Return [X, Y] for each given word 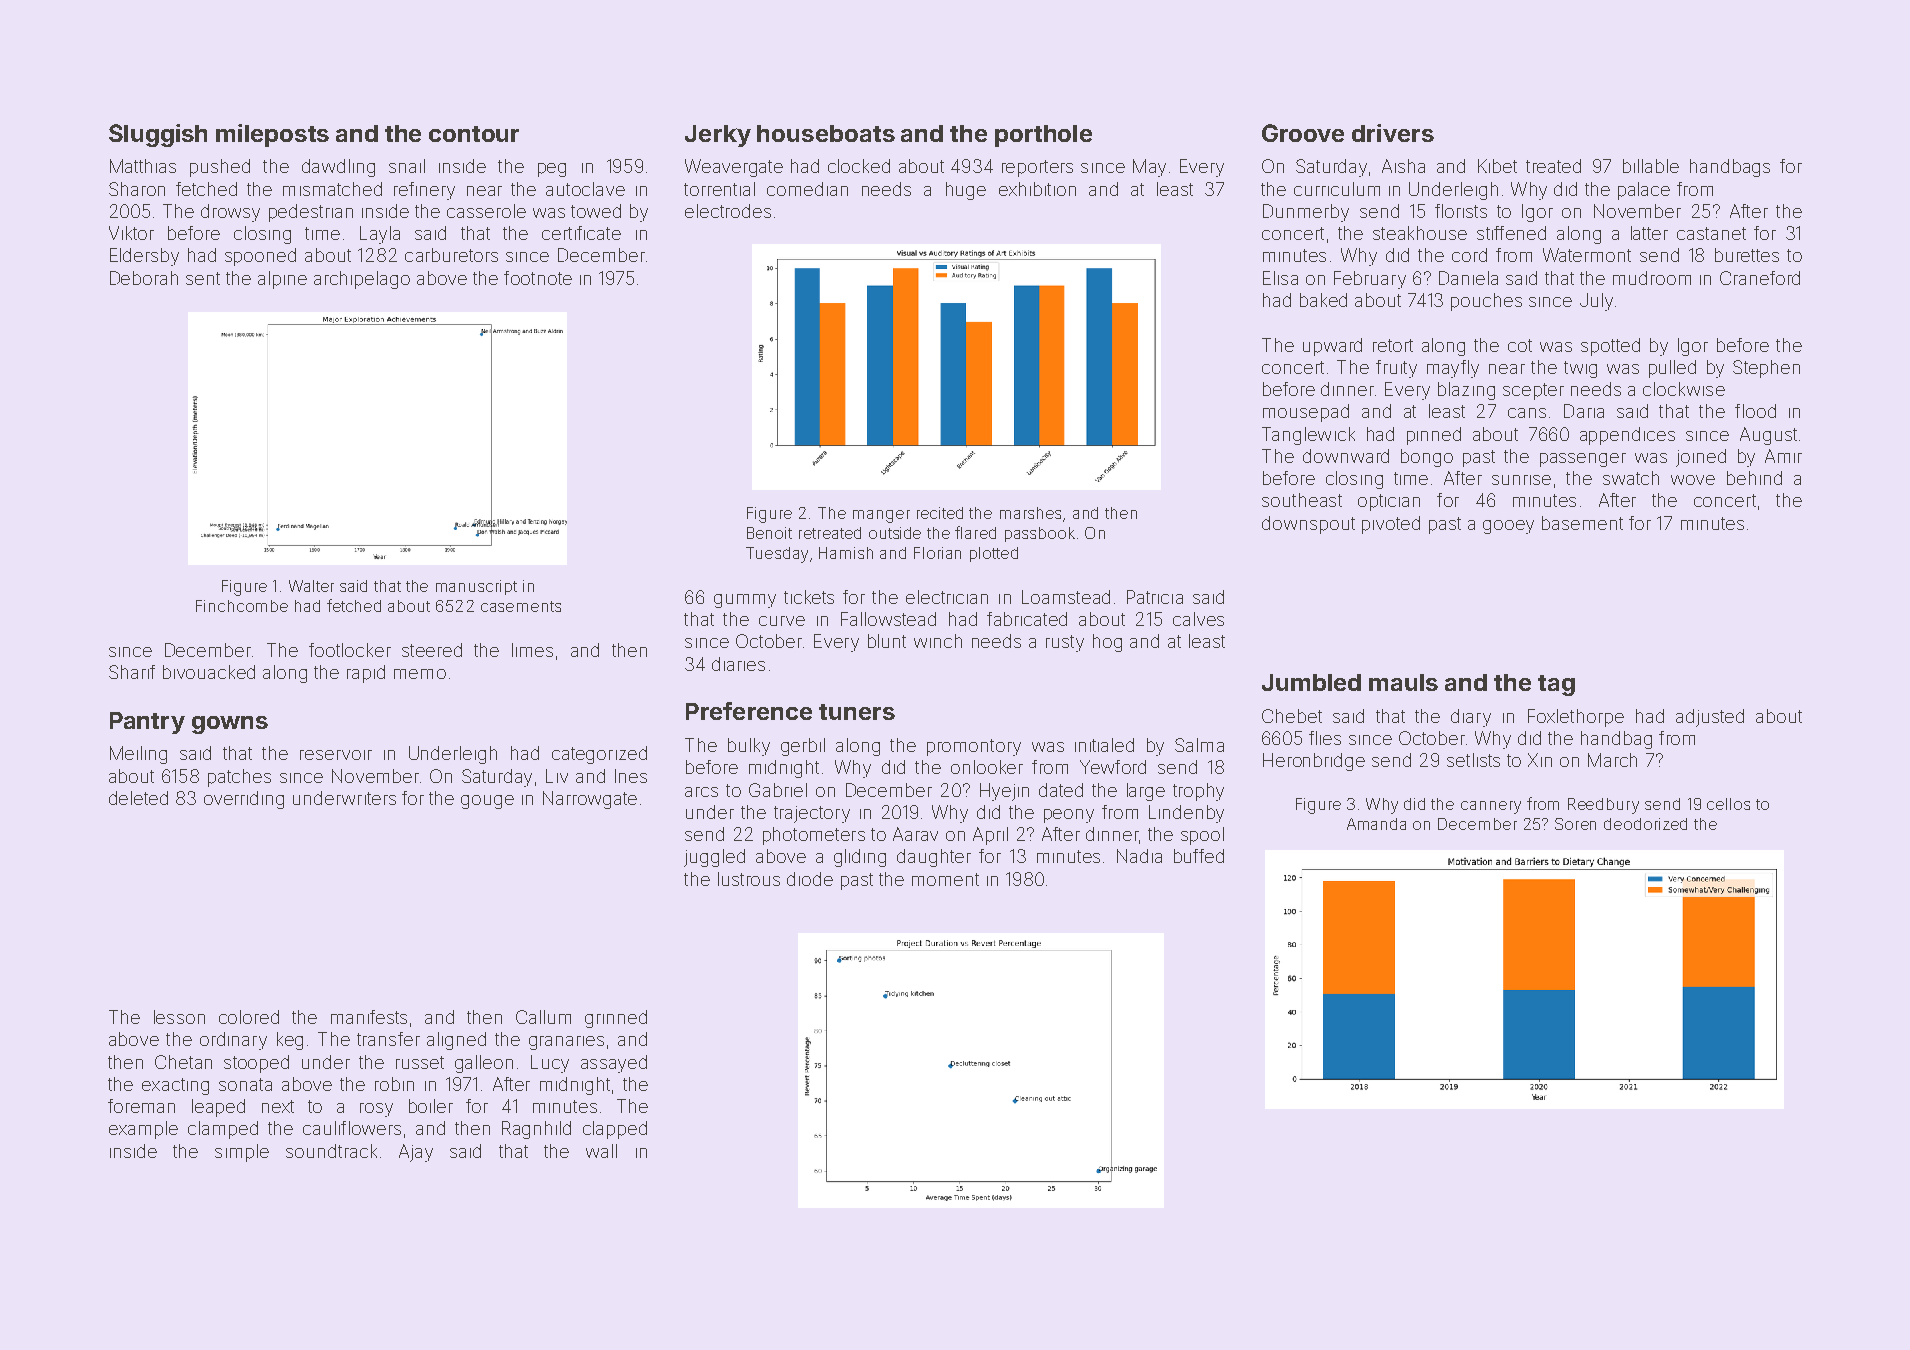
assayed [614, 1064]
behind [1754, 478]
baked [1323, 300]
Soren [1575, 824]
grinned [616, 1019]
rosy [376, 1110]
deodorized [1645, 824]
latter [1649, 233]
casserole [486, 211]
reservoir [336, 755]
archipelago [362, 280]
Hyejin [1004, 792]
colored [249, 1017]
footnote [538, 278]
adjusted [1710, 718]
